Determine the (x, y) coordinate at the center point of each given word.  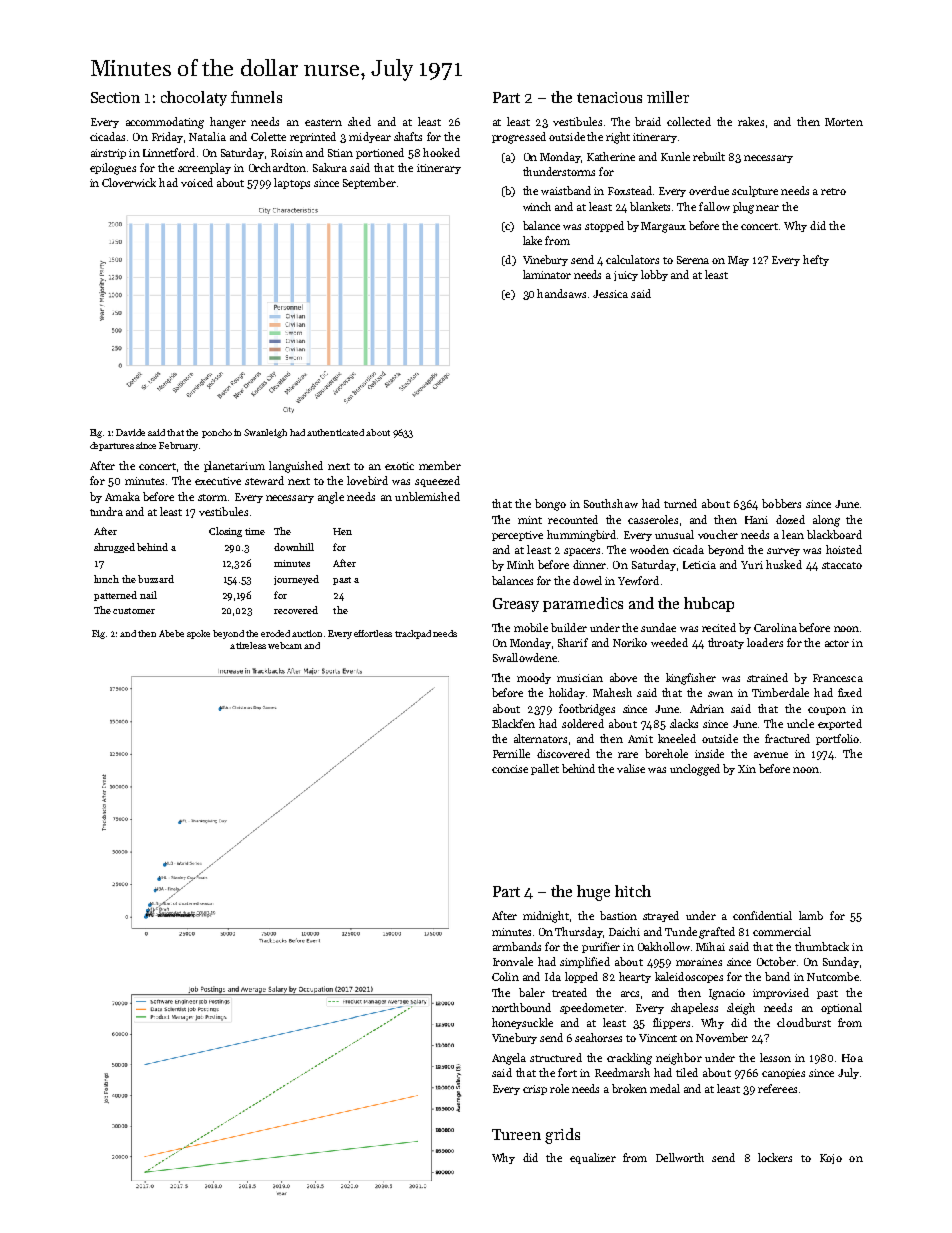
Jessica (610, 294)
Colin (505, 976)
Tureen (516, 1134)
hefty (816, 260)
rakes (751, 121)
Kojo (831, 1159)
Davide (130, 432)
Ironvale (513, 961)
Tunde (681, 931)
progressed (519, 138)
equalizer (593, 1158)
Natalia (207, 136)
